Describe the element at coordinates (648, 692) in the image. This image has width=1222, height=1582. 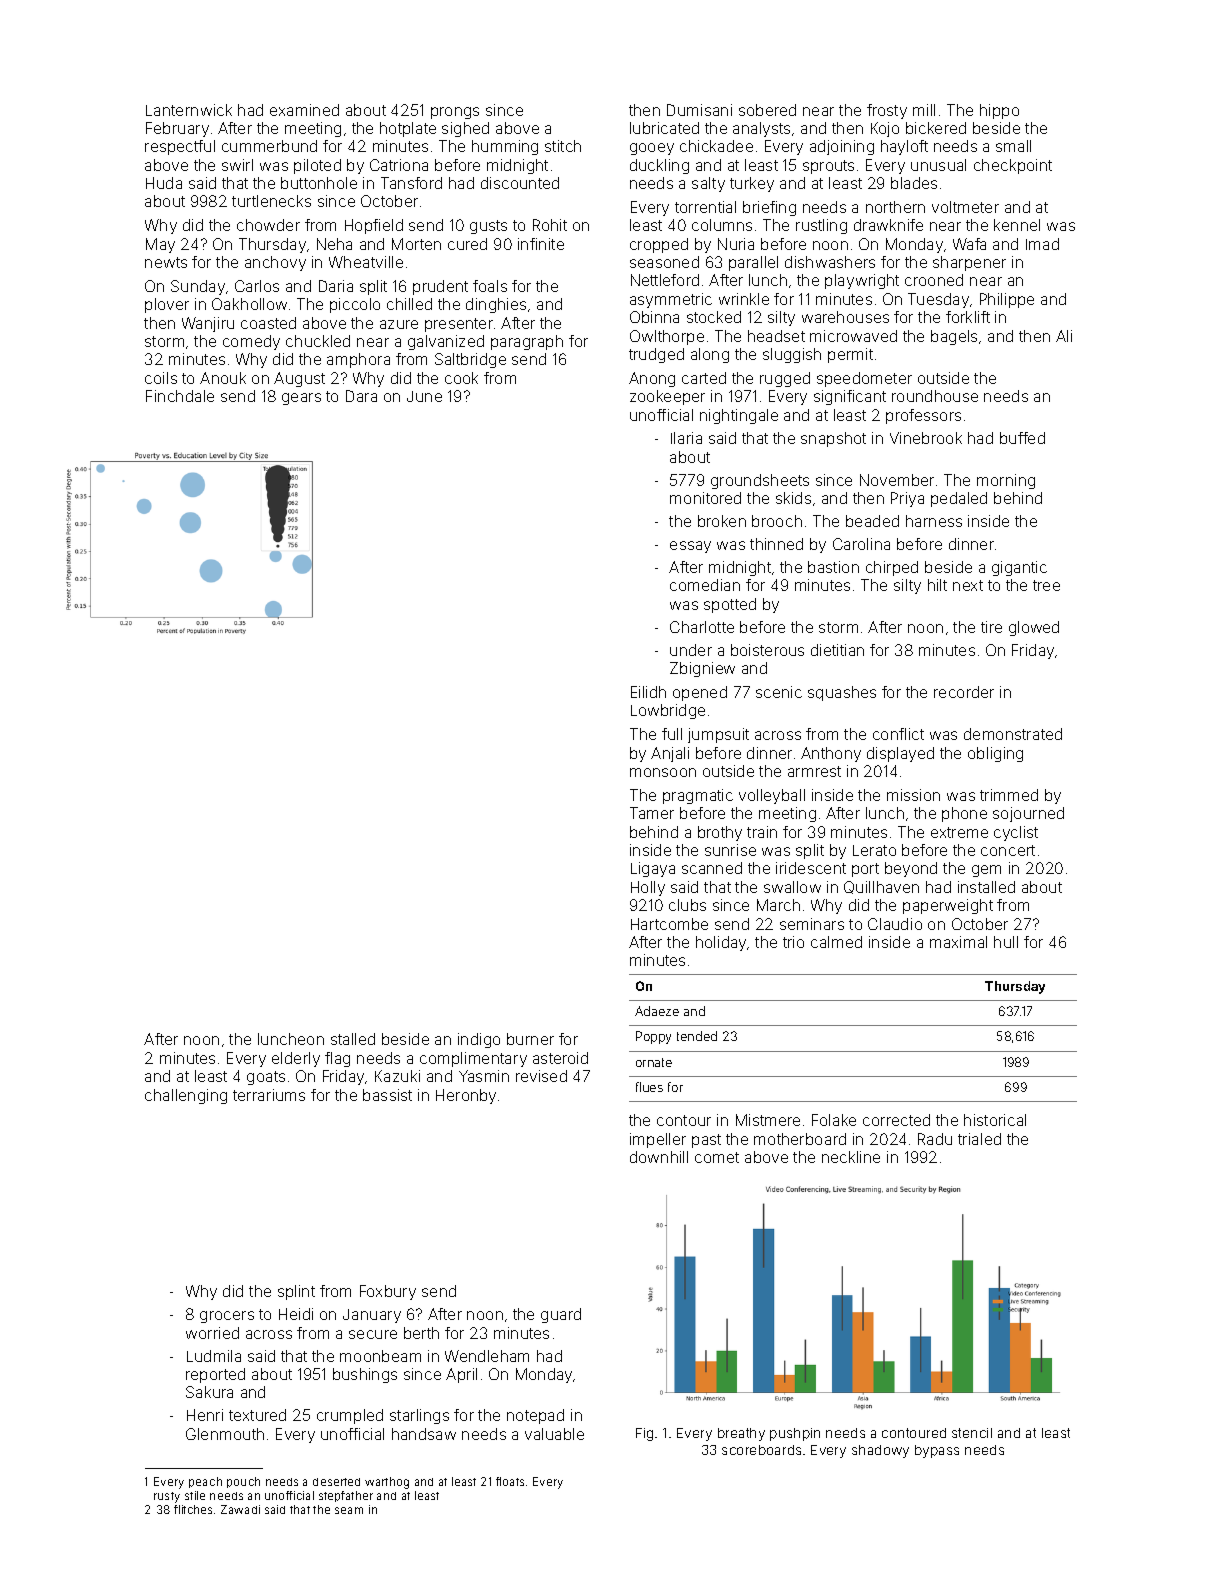
I see `Eilidh` at that location.
